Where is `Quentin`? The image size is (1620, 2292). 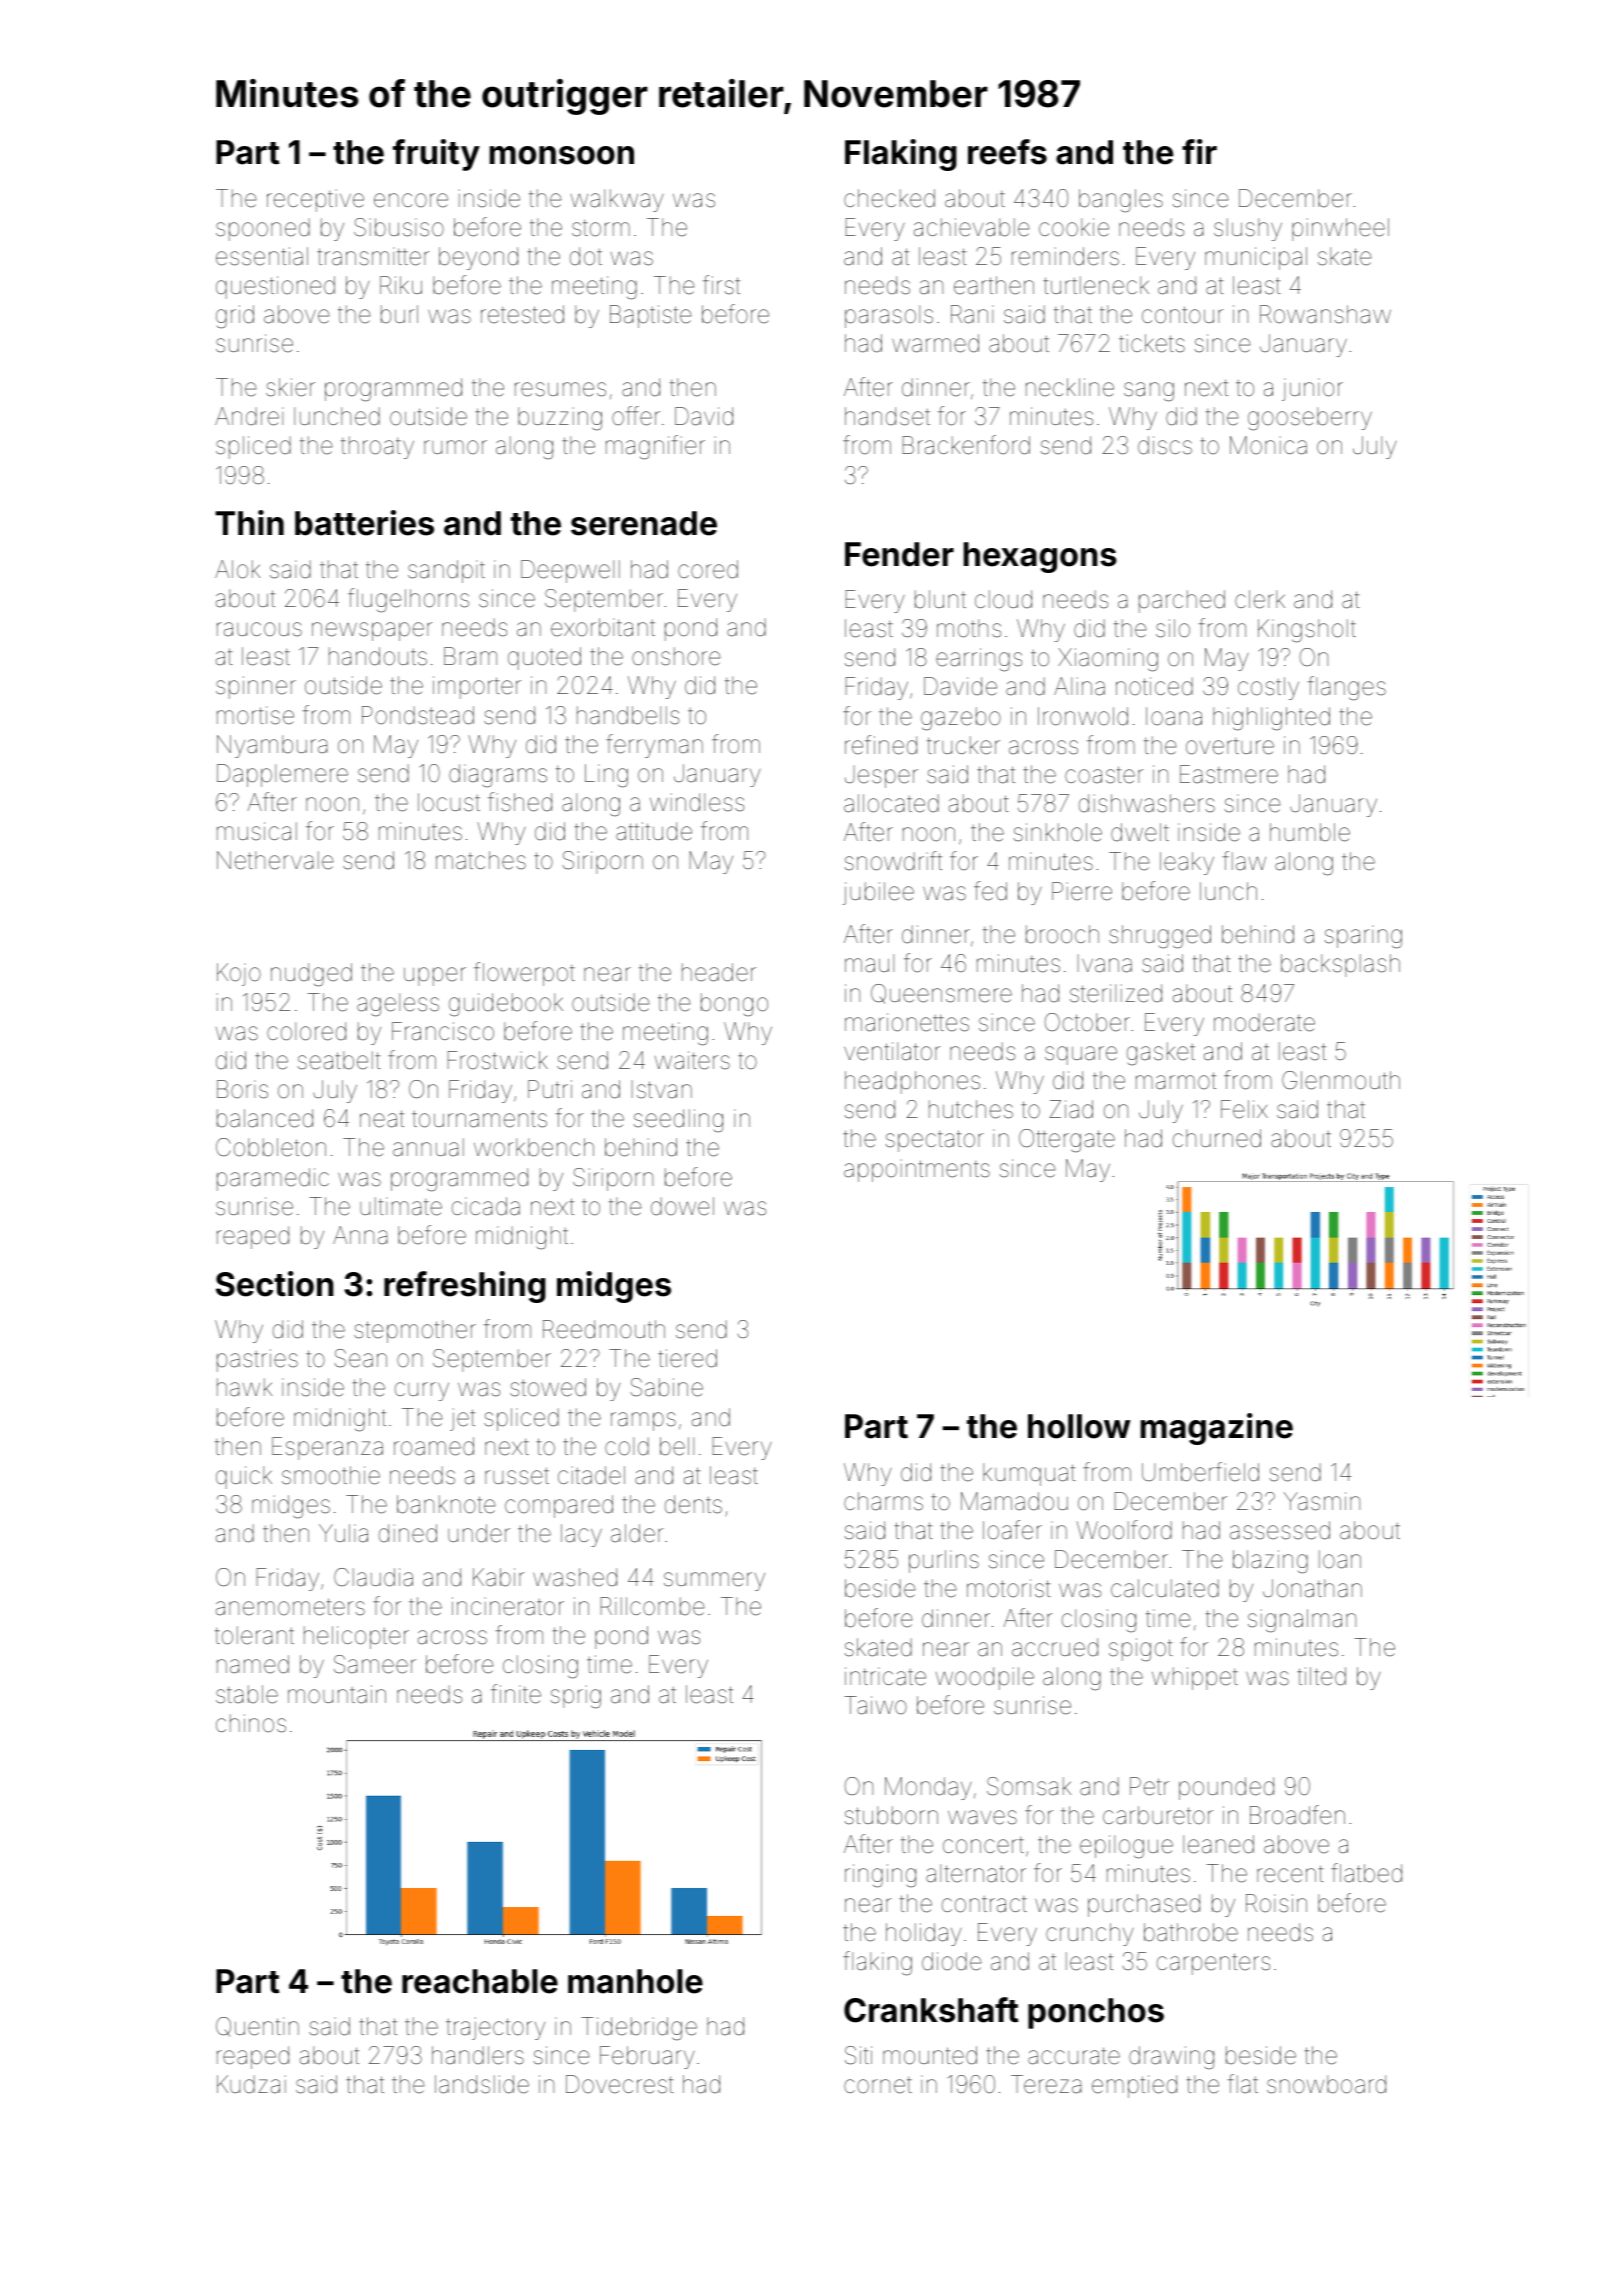
Quentin is located at coordinates (257, 2027).
